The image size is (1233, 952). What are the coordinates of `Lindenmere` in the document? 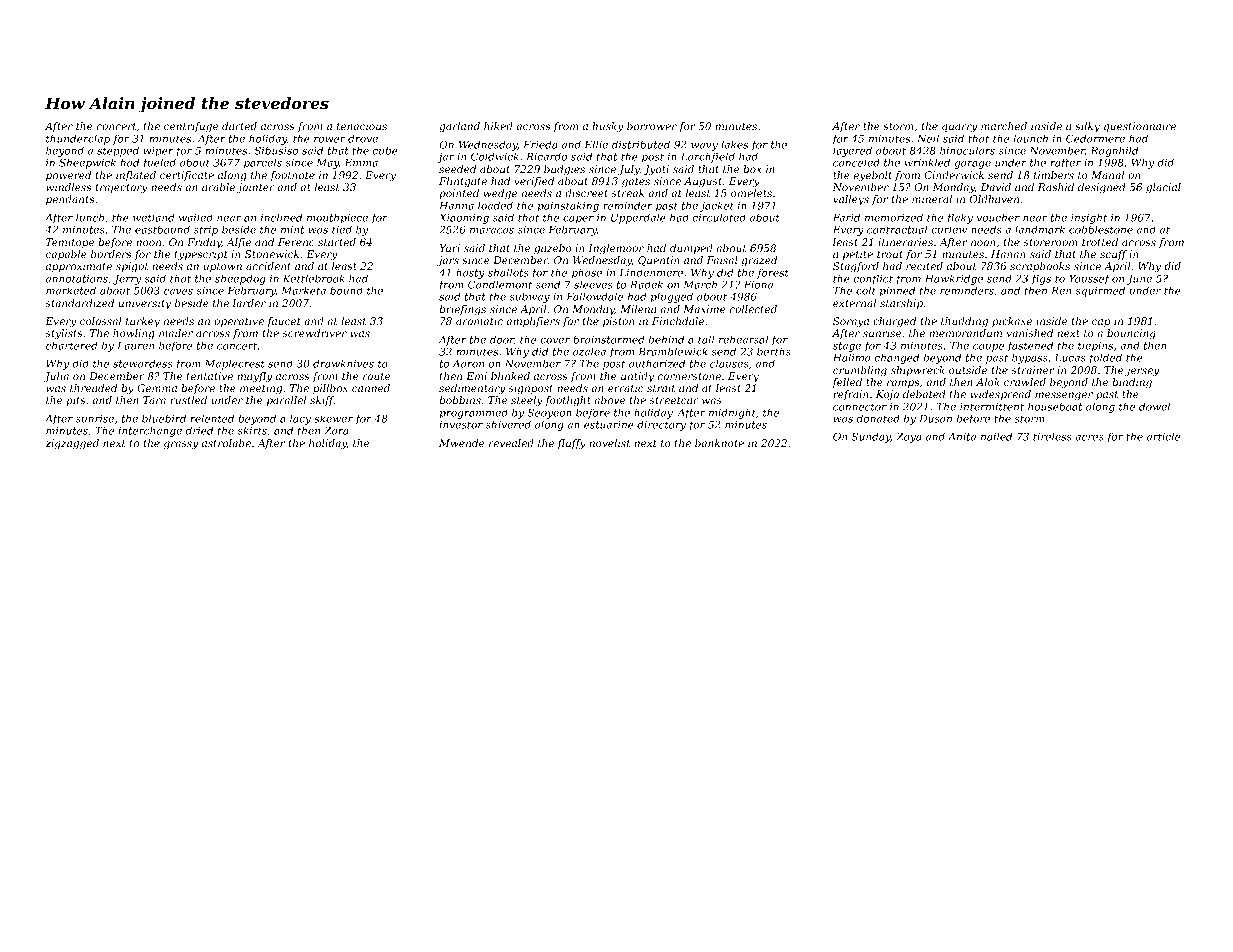 It's located at (651, 272).
